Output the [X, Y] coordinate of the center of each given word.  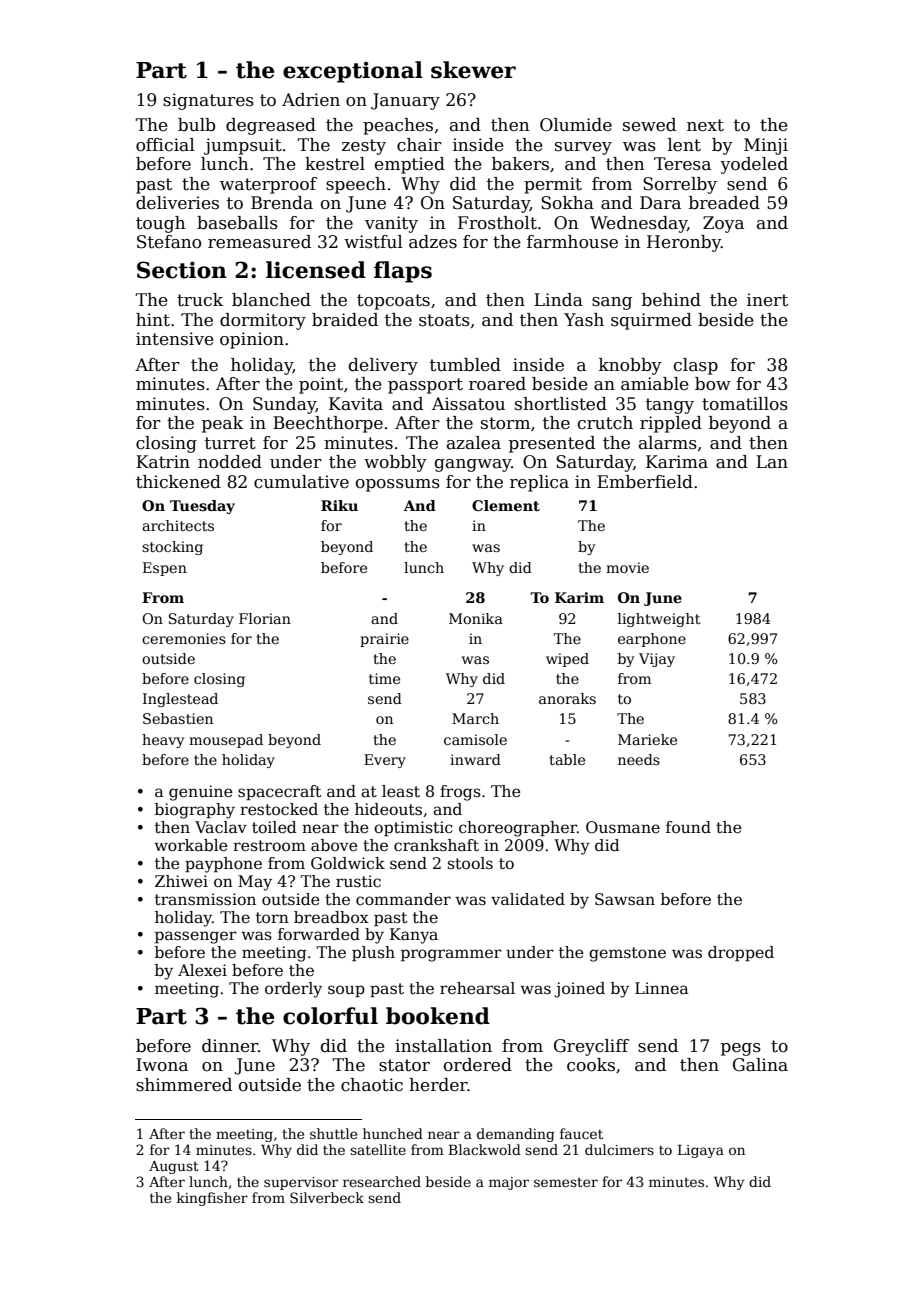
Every [385, 761]
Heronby [684, 243]
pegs [741, 1049]
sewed [649, 125]
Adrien [311, 100]
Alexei [202, 970]
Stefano [169, 242]
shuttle [333, 1133]
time [384, 678]
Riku [339, 505]
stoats [444, 320]
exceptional [353, 72]
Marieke [647, 739]
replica [539, 483]
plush [373, 953]
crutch [605, 423]
